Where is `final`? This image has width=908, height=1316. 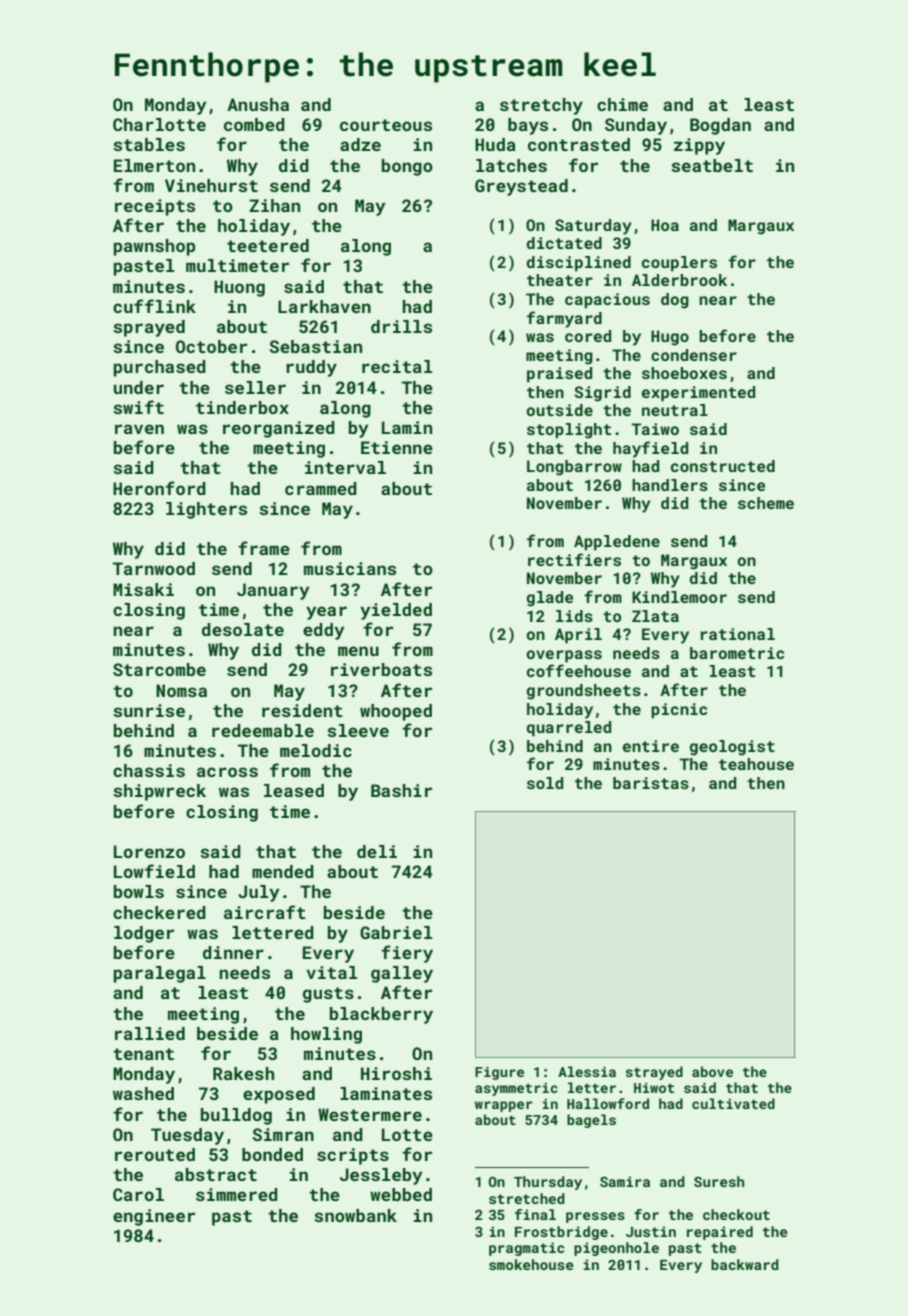 final is located at coordinates (535, 1214).
